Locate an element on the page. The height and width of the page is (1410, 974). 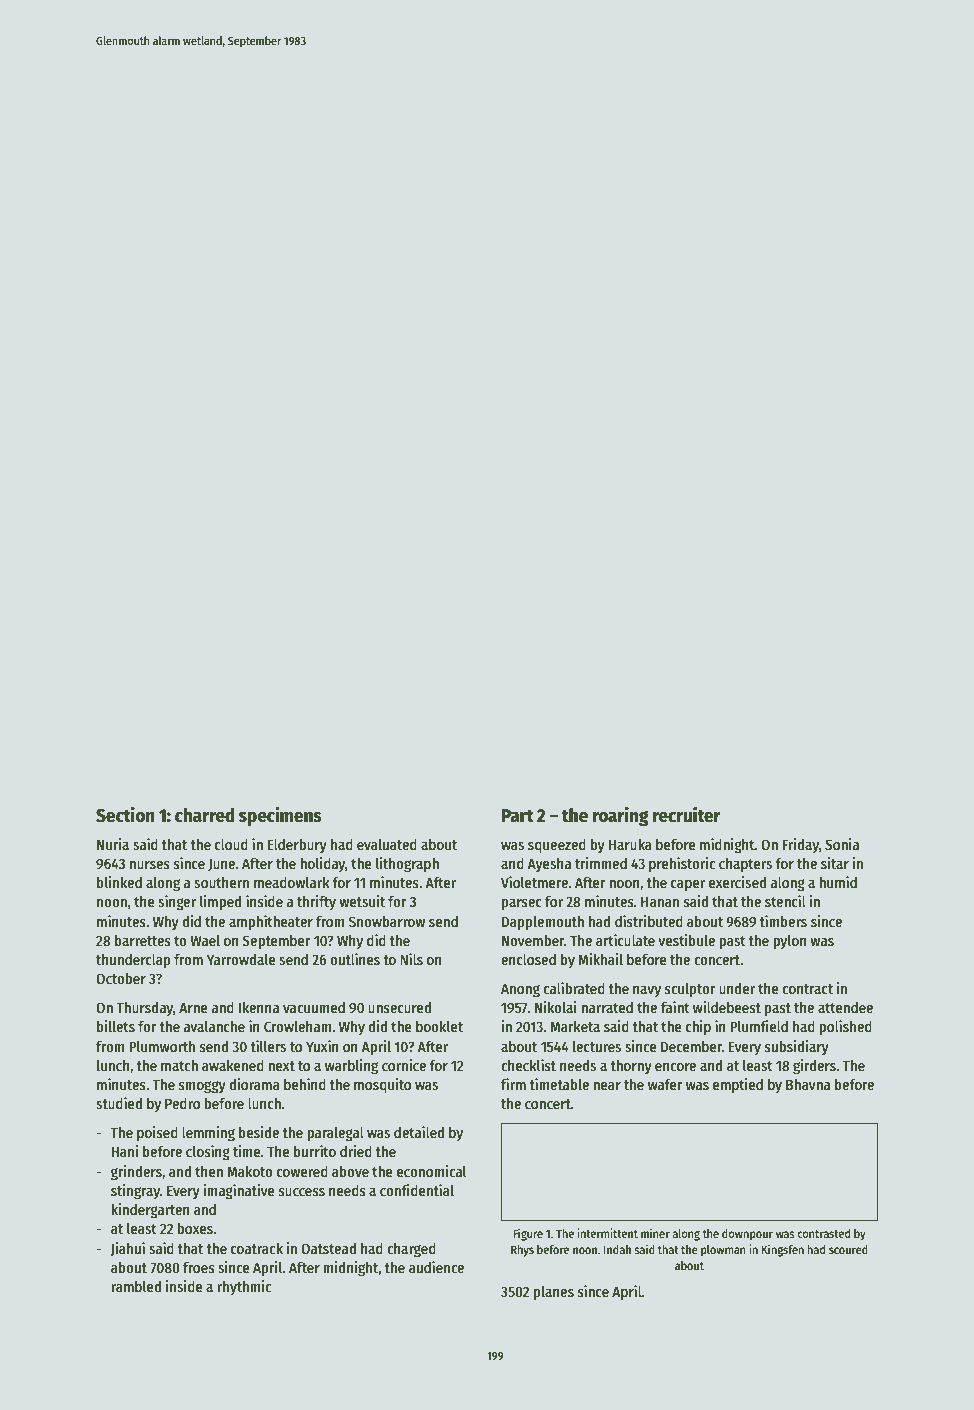
audience is located at coordinates (436, 1267).
